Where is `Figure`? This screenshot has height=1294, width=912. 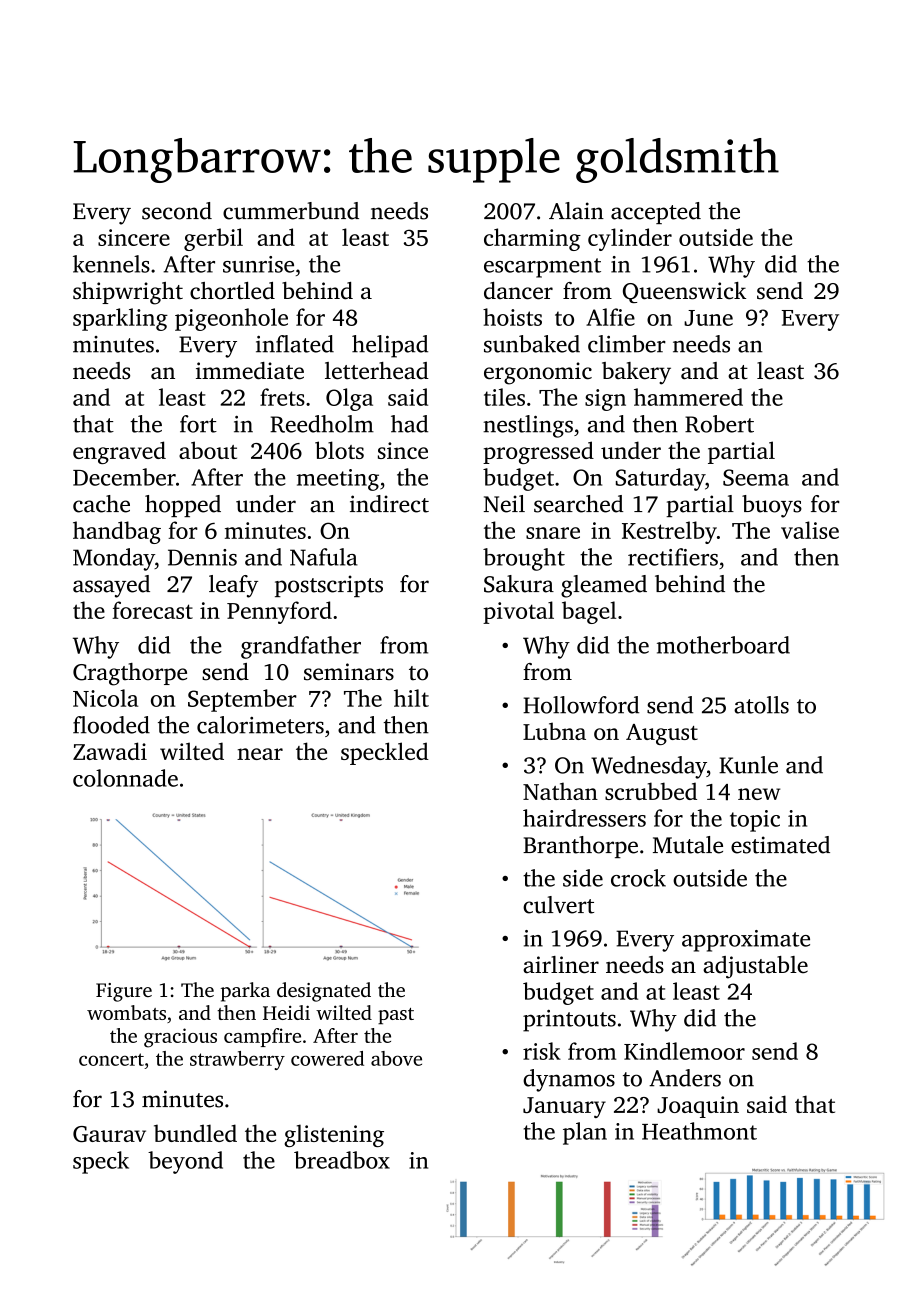 Figure is located at coordinates (124, 992).
